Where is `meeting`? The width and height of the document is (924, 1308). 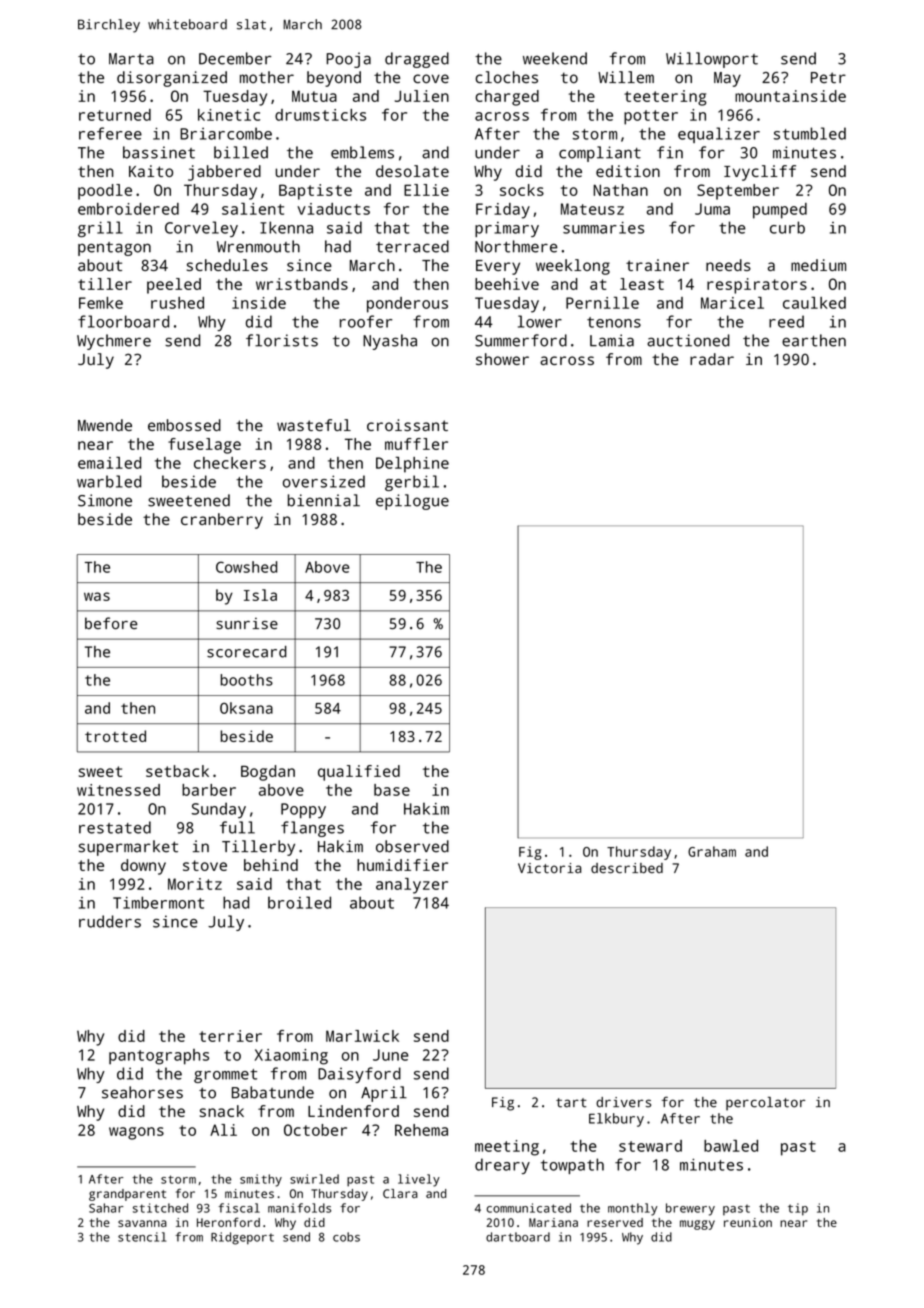 meeting is located at coordinates (507, 1148).
